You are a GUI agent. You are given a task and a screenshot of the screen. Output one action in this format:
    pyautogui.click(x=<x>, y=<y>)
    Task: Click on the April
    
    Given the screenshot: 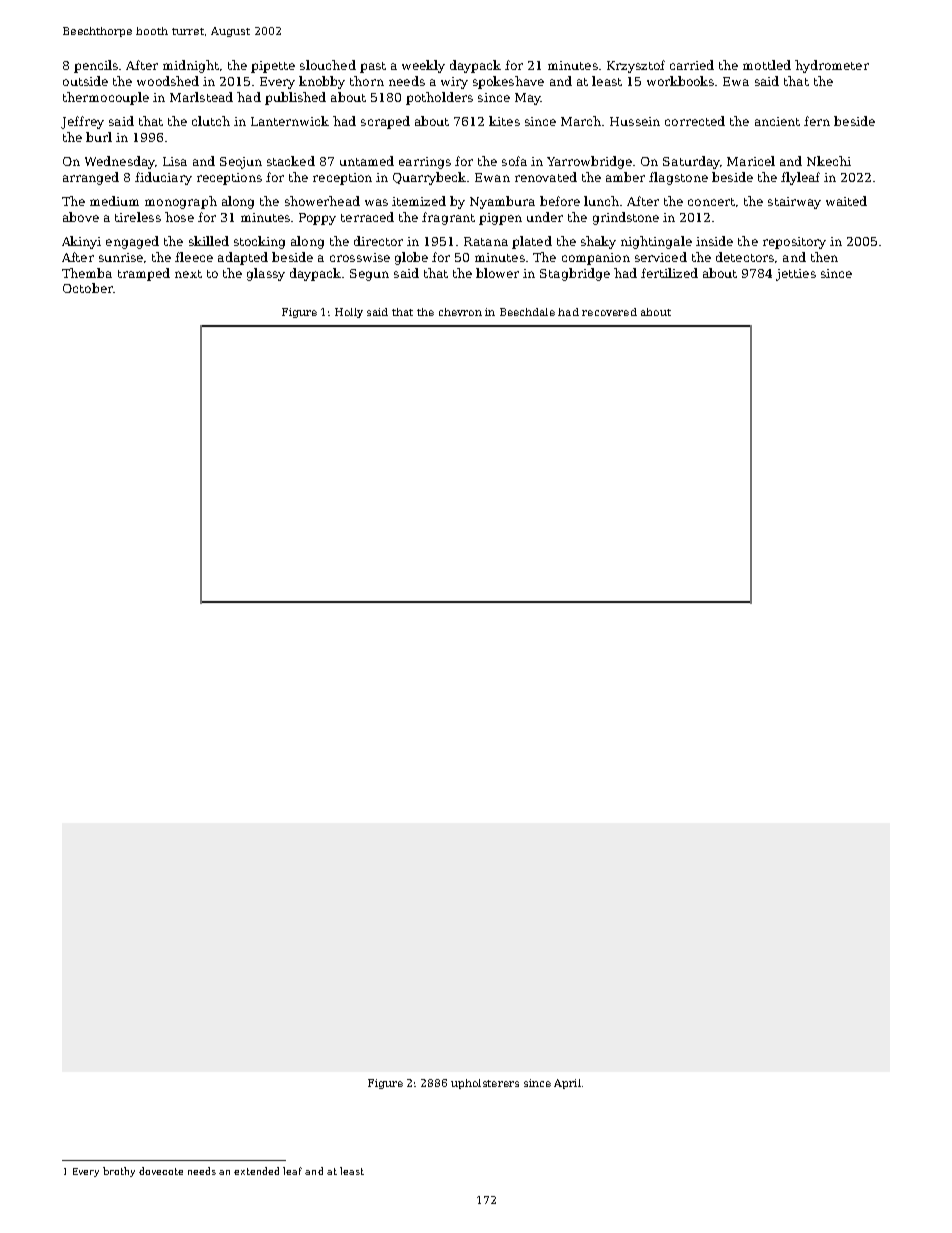 What is the action you would take?
    pyautogui.click(x=567, y=1084)
